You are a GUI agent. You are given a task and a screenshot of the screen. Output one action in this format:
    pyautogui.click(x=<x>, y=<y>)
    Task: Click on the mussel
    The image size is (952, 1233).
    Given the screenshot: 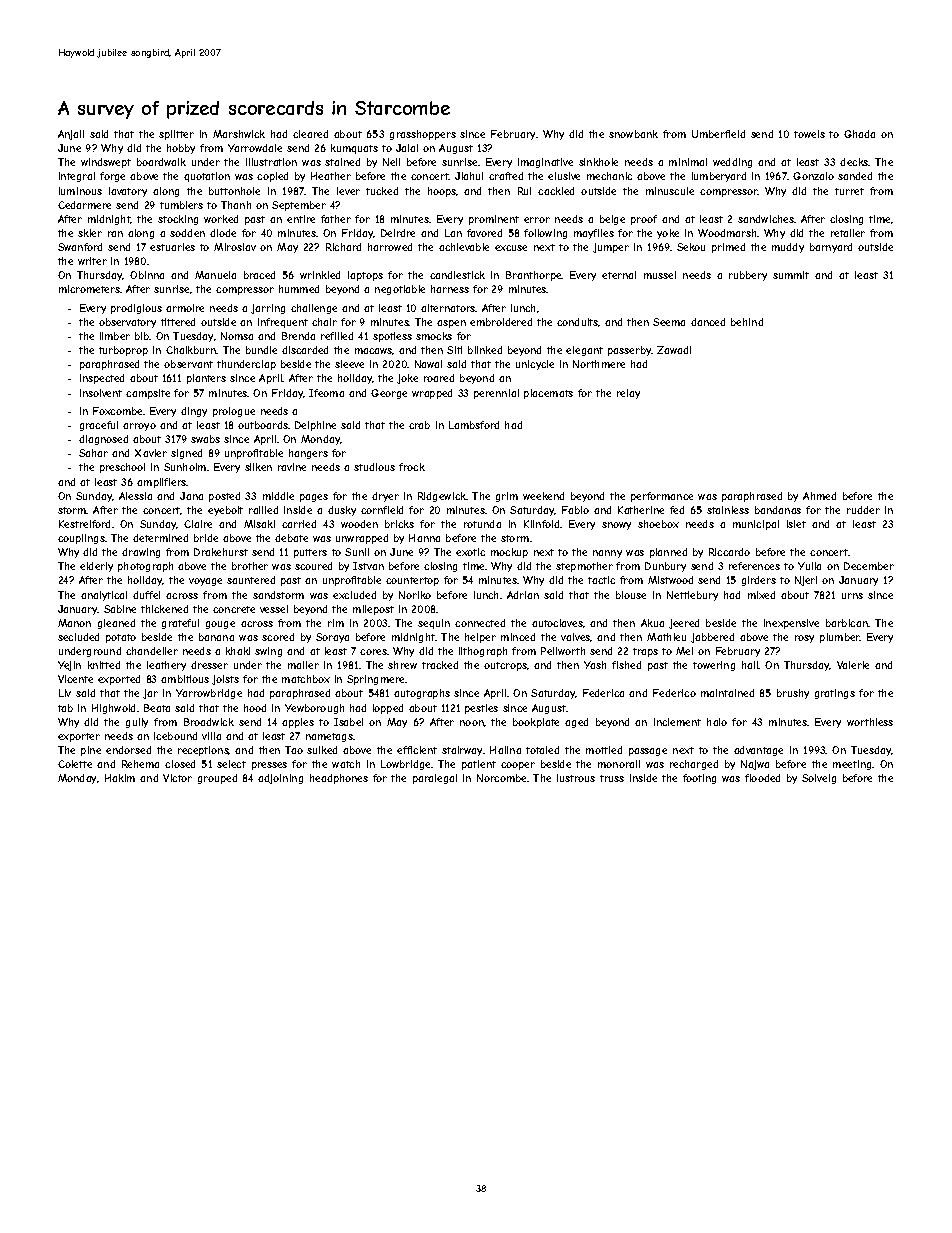 What is the action you would take?
    pyautogui.click(x=660, y=275)
